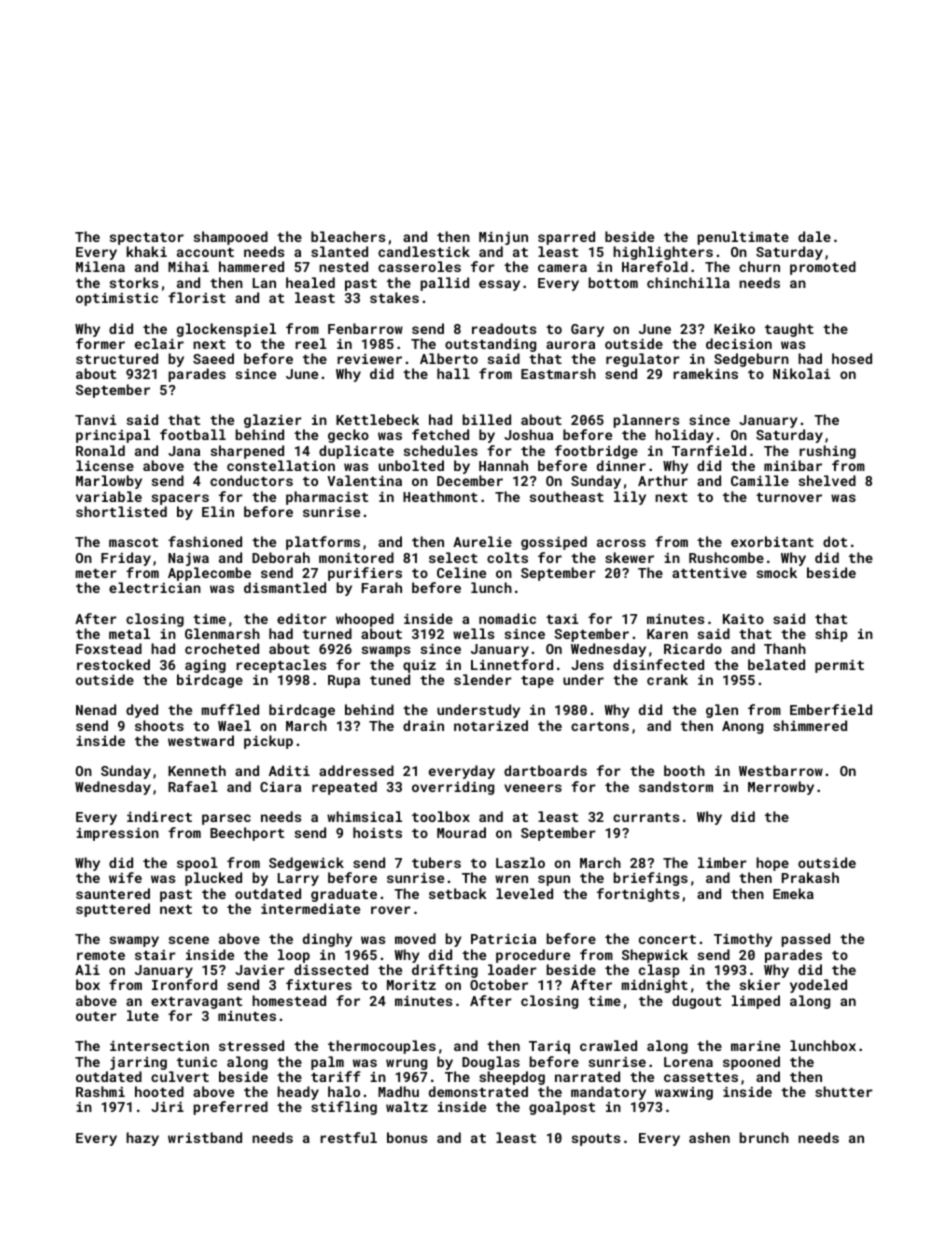 This screenshot has height=1233, width=952. What do you see at coordinates (562, 268) in the screenshot?
I see `camera` at bounding box center [562, 268].
